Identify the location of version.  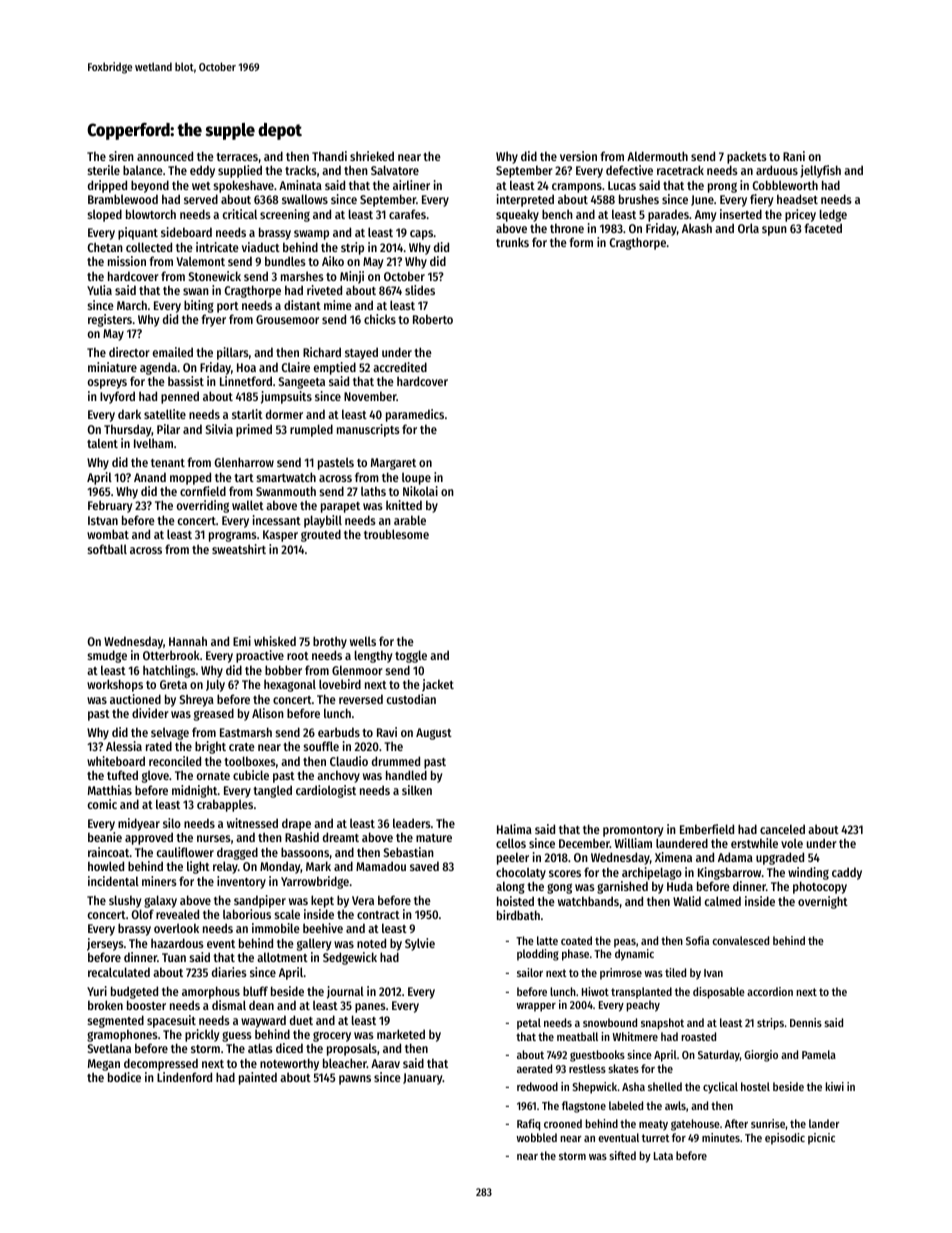
(578, 156).
